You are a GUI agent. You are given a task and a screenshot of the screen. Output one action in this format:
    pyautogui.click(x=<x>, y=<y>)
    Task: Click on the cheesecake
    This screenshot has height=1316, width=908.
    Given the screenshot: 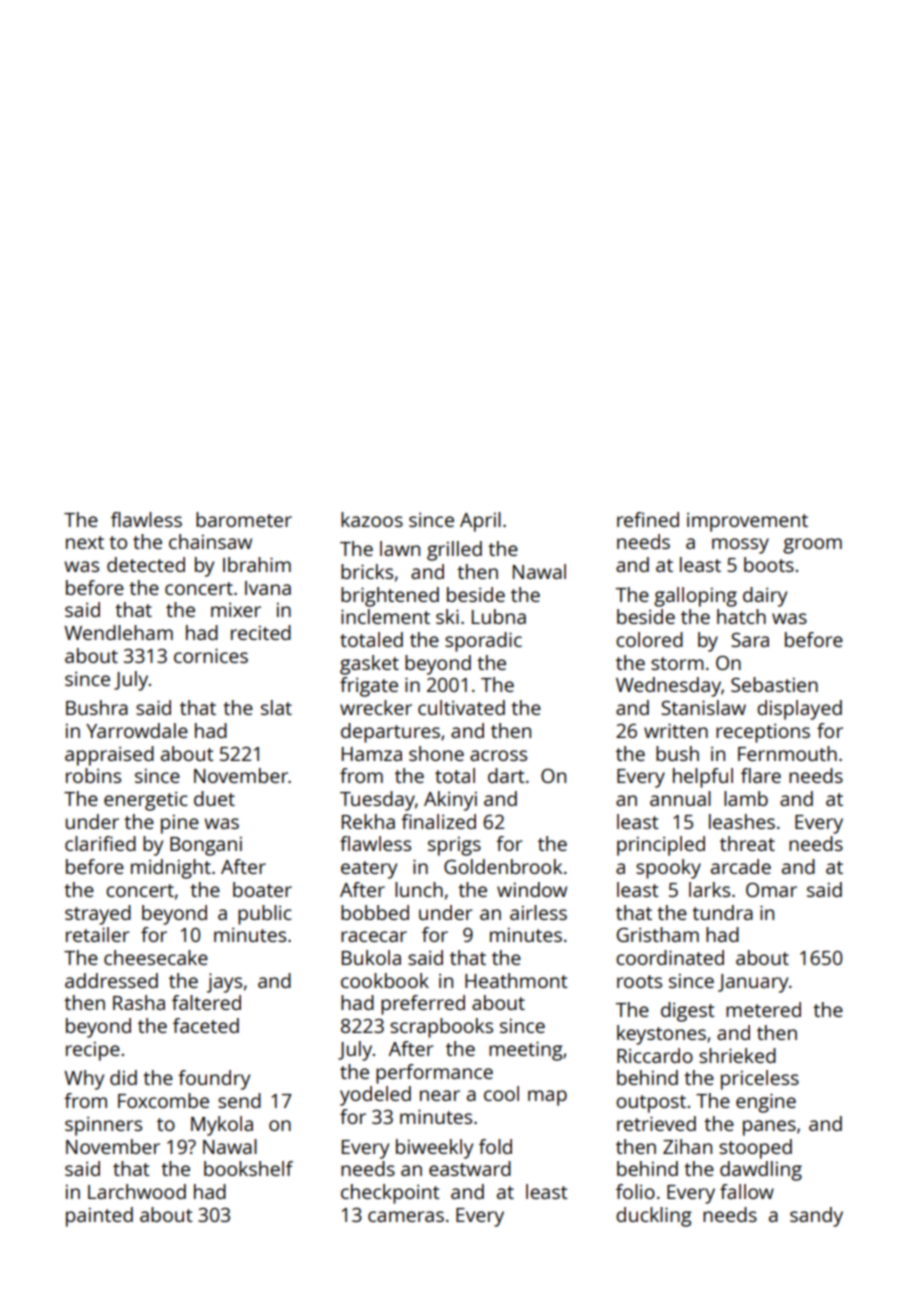 What is the action you would take?
    pyautogui.click(x=156, y=957)
